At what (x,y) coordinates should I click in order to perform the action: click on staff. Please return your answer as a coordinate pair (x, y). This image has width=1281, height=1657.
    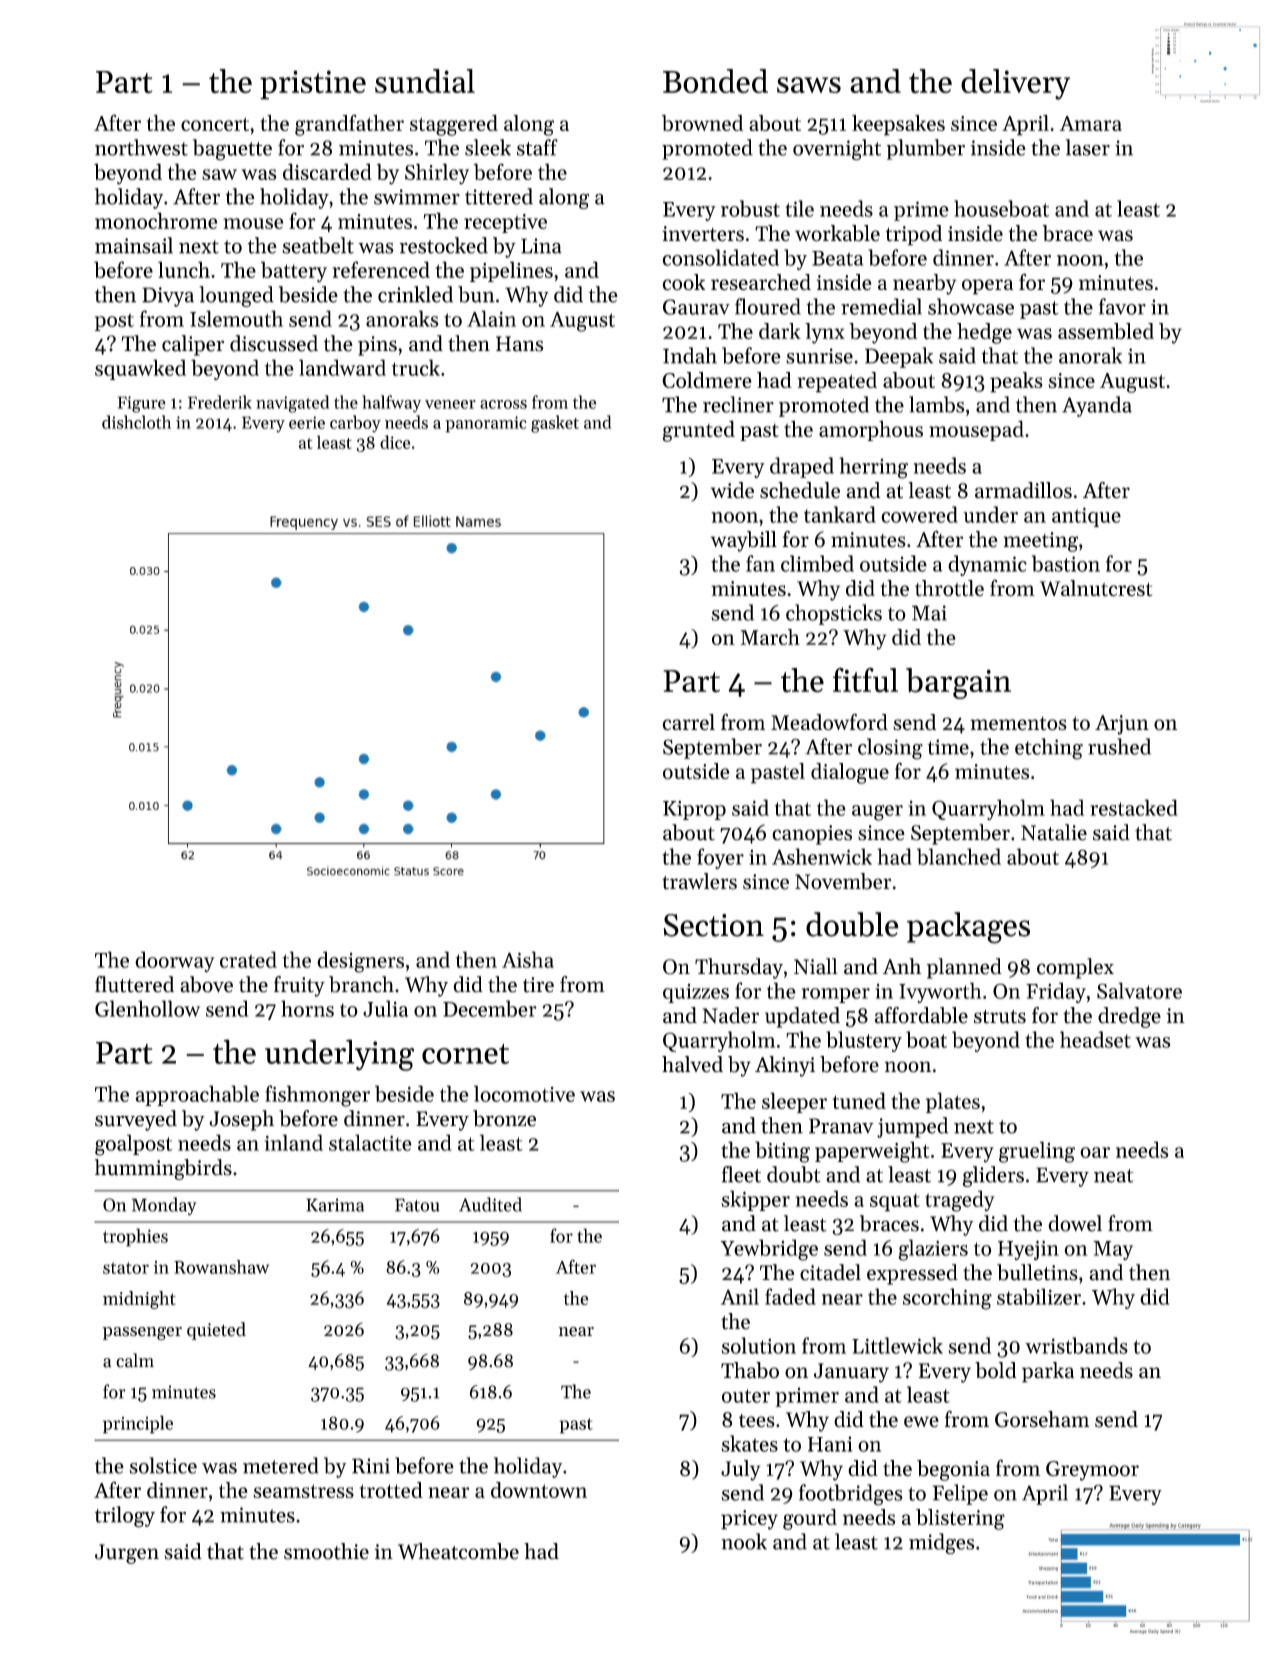
    Looking at the image, I should click on (537, 147).
